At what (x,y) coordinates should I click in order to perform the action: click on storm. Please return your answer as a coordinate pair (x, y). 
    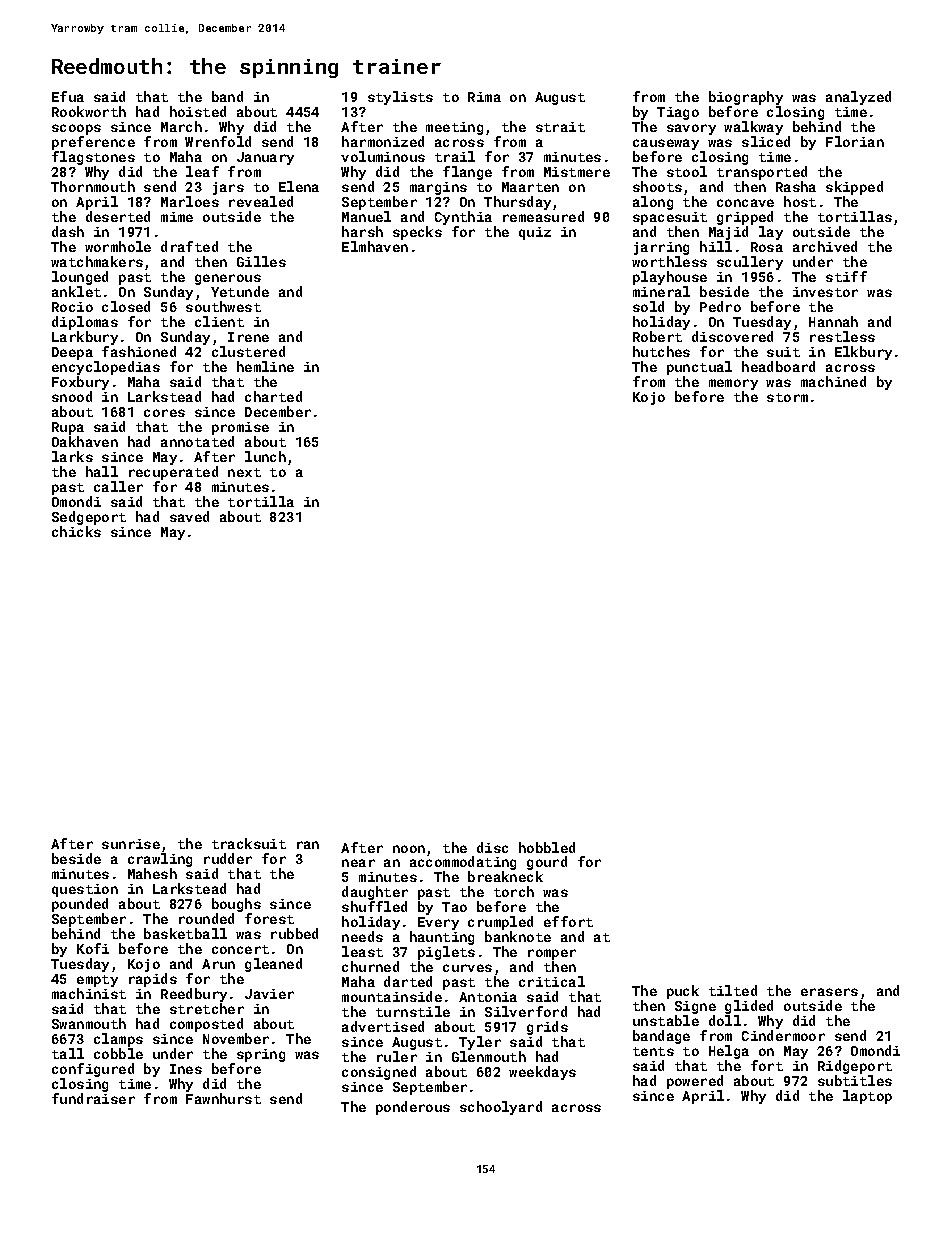
    Looking at the image, I should click on (787, 397).
